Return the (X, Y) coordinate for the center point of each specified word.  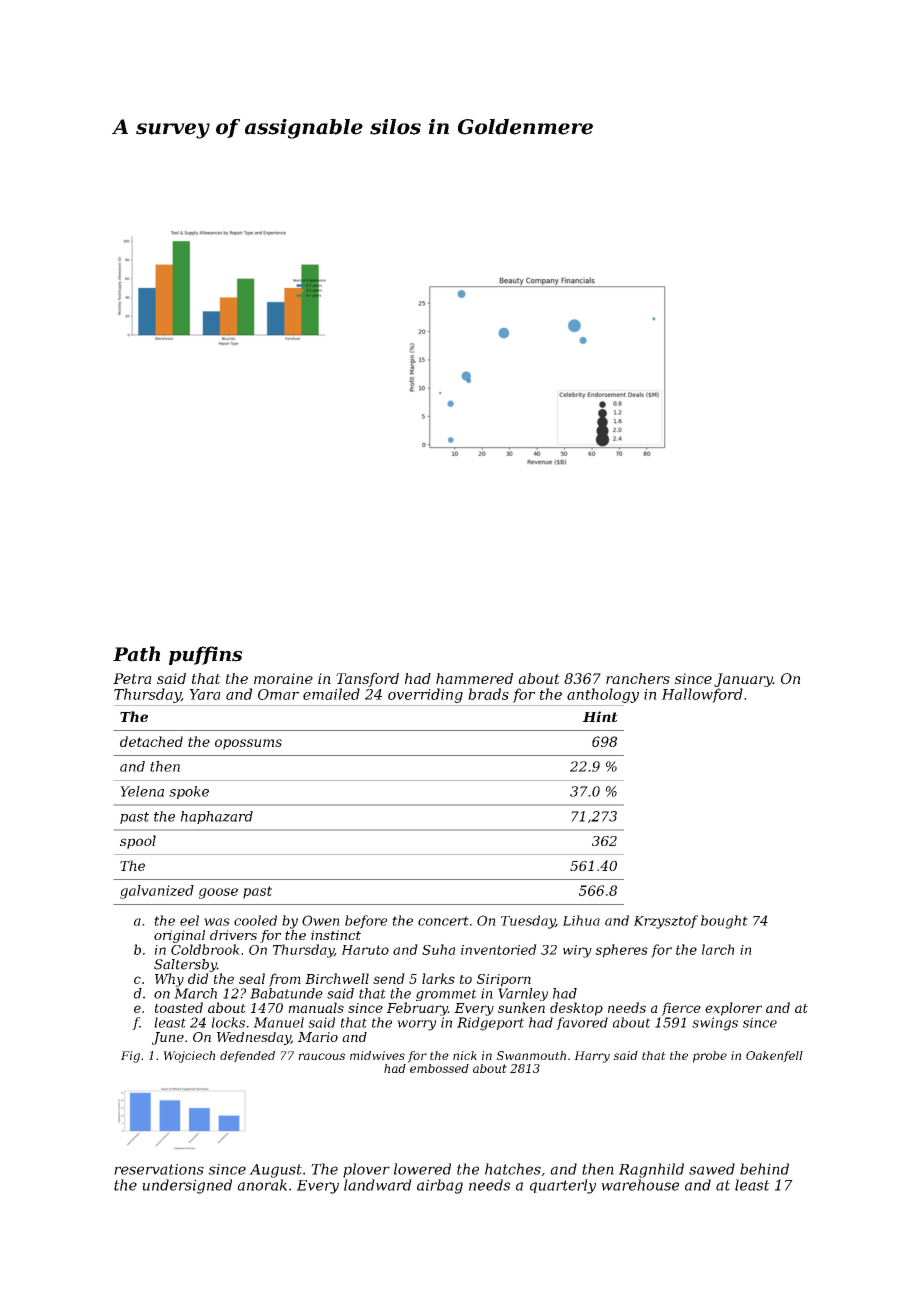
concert (443, 921)
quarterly (563, 1186)
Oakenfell (774, 1057)
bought (724, 922)
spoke (189, 792)
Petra (132, 678)
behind (764, 1169)
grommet (446, 995)
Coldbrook (205, 949)
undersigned (187, 1186)
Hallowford (702, 695)
